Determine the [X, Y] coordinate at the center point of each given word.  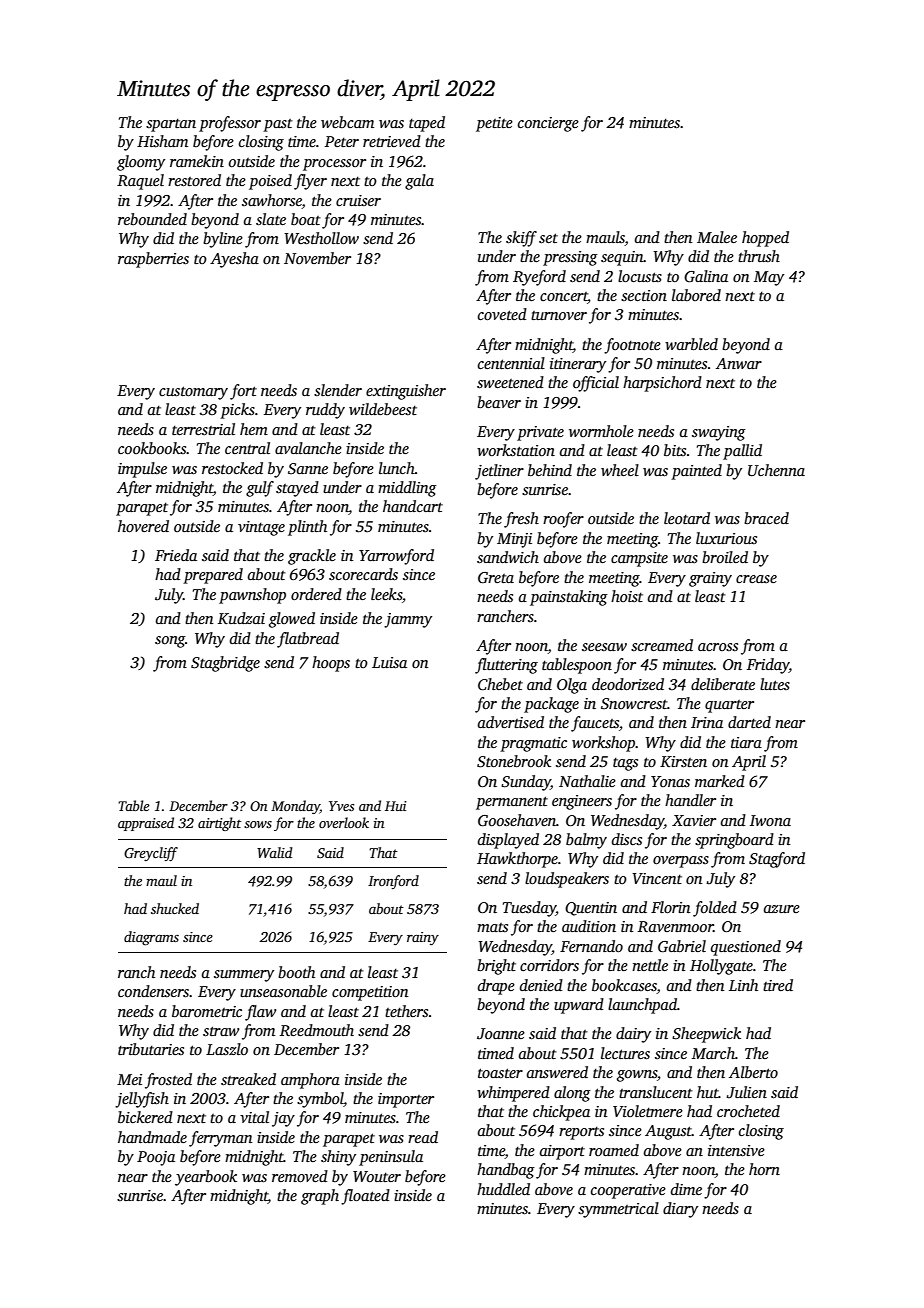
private [540, 433]
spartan [171, 125]
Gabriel [682, 946]
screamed [662, 645]
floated [365, 1197]
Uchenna [776, 470]
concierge [548, 124]
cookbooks [152, 448]
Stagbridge [225, 664]
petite [494, 124]
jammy [408, 620]
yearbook [206, 1178]
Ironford [393, 882]
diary [680, 1210]
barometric [207, 1011]
